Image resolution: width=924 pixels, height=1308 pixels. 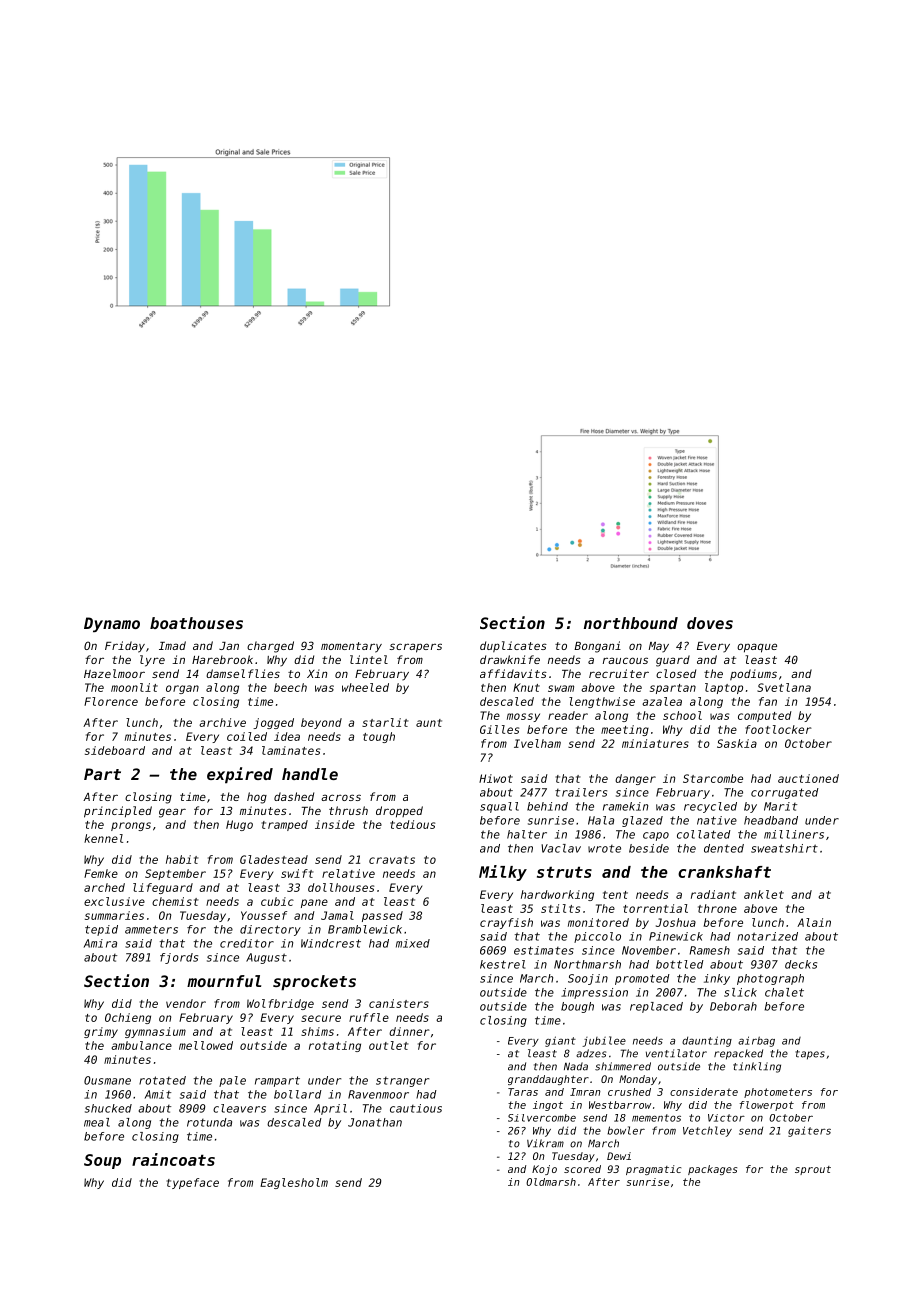 What do you see at coordinates (389, 1045) in the image?
I see `outlet` at bounding box center [389, 1045].
